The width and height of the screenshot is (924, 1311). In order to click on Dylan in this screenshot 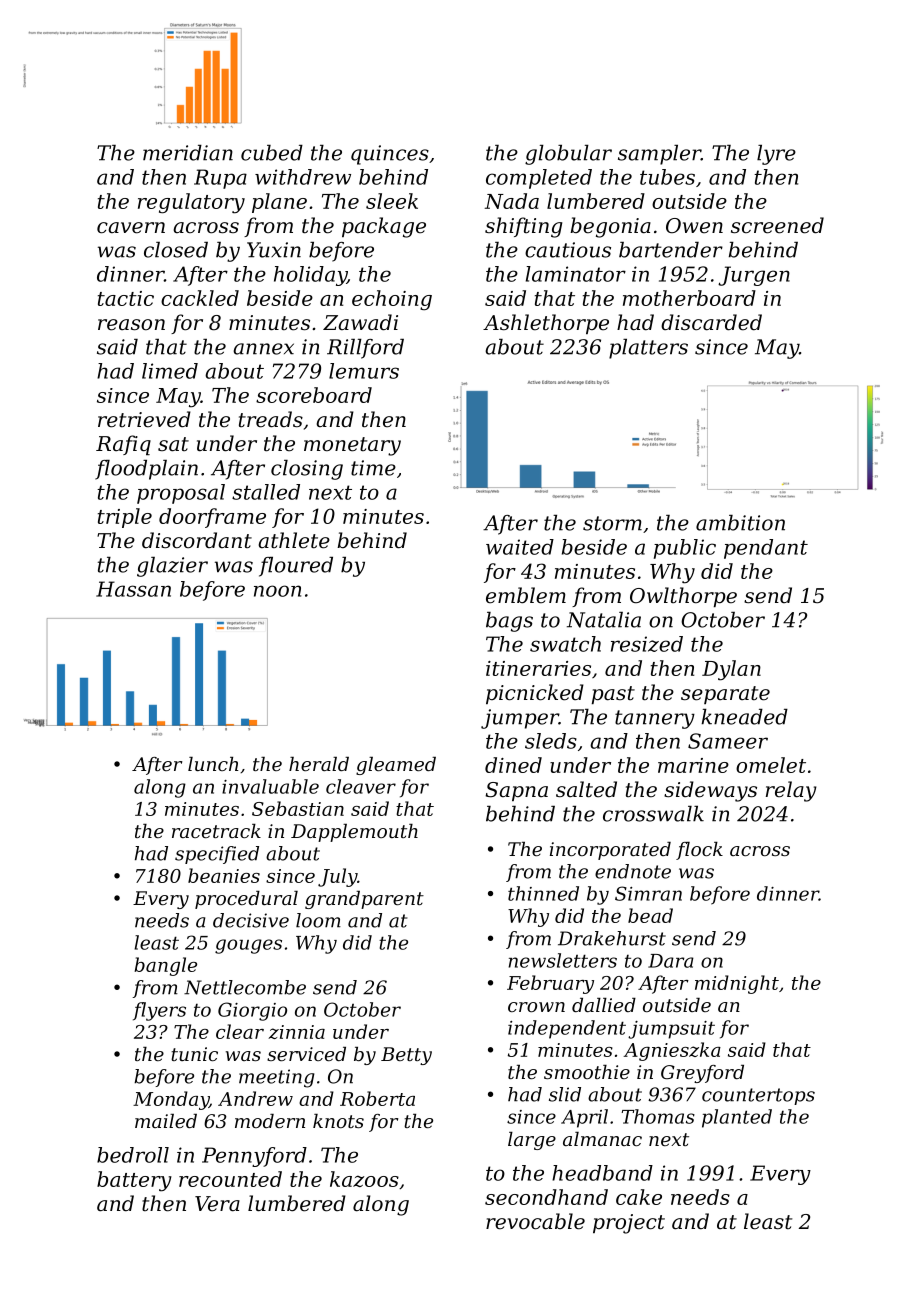, I will do `click(731, 670)`.
